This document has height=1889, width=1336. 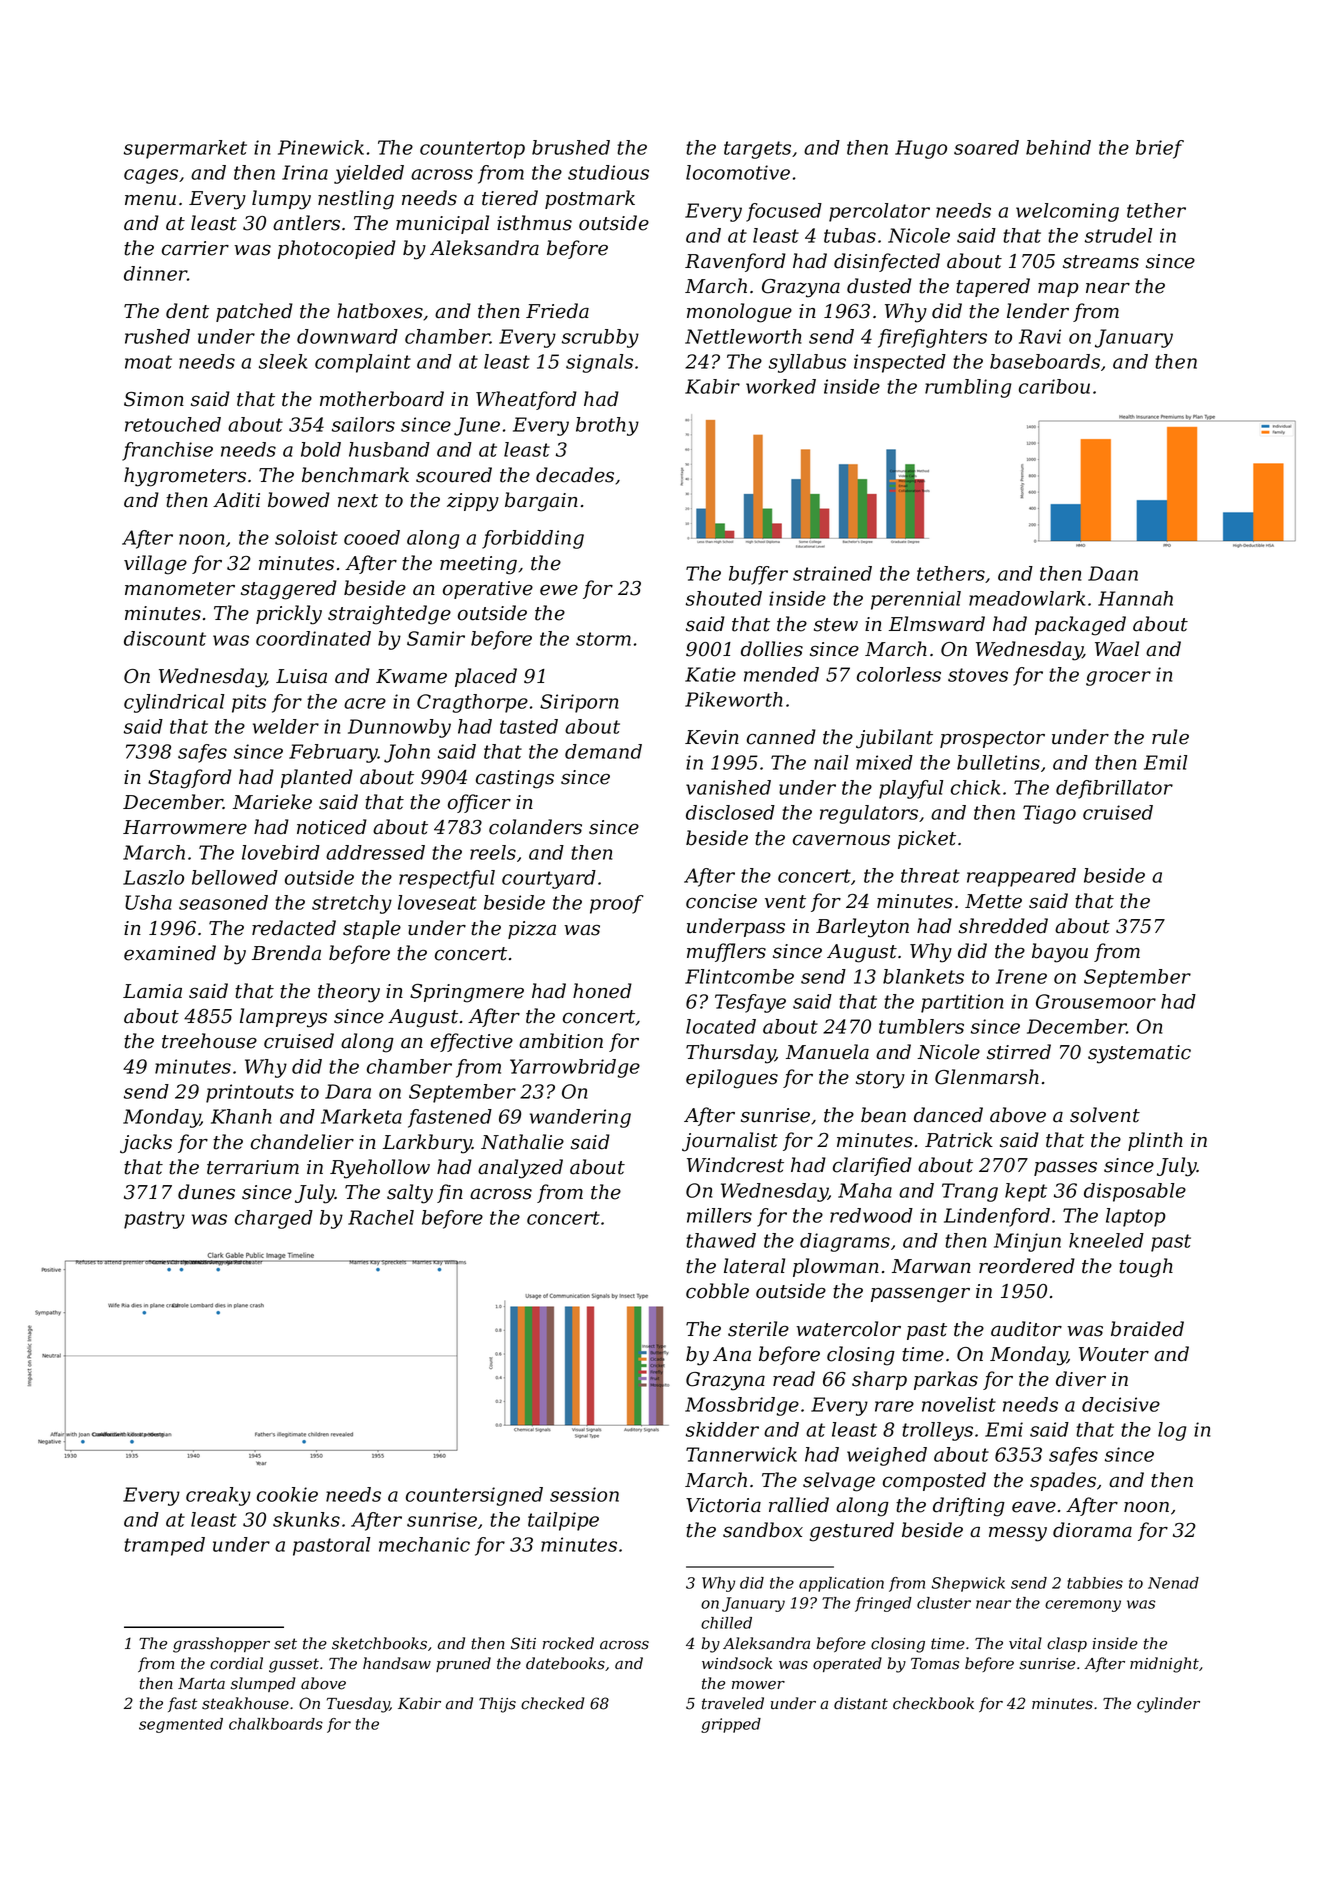 I want to click on terrarium, so click(x=253, y=1167).
